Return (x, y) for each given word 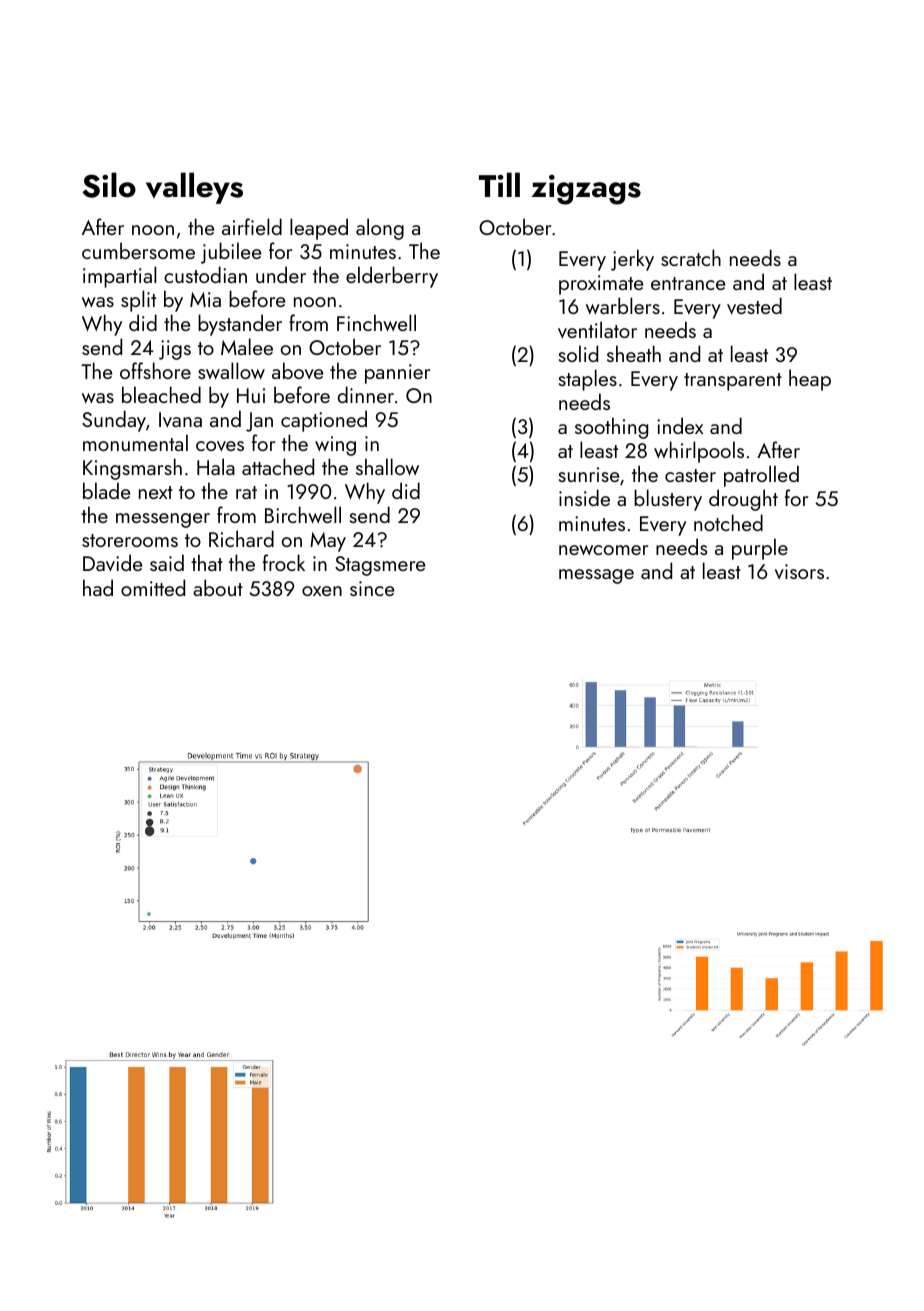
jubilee (231, 253)
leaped (319, 229)
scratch (691, 257)
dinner (366, 394)
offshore (155, 370)
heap (810, 380)
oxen (322, 591)
